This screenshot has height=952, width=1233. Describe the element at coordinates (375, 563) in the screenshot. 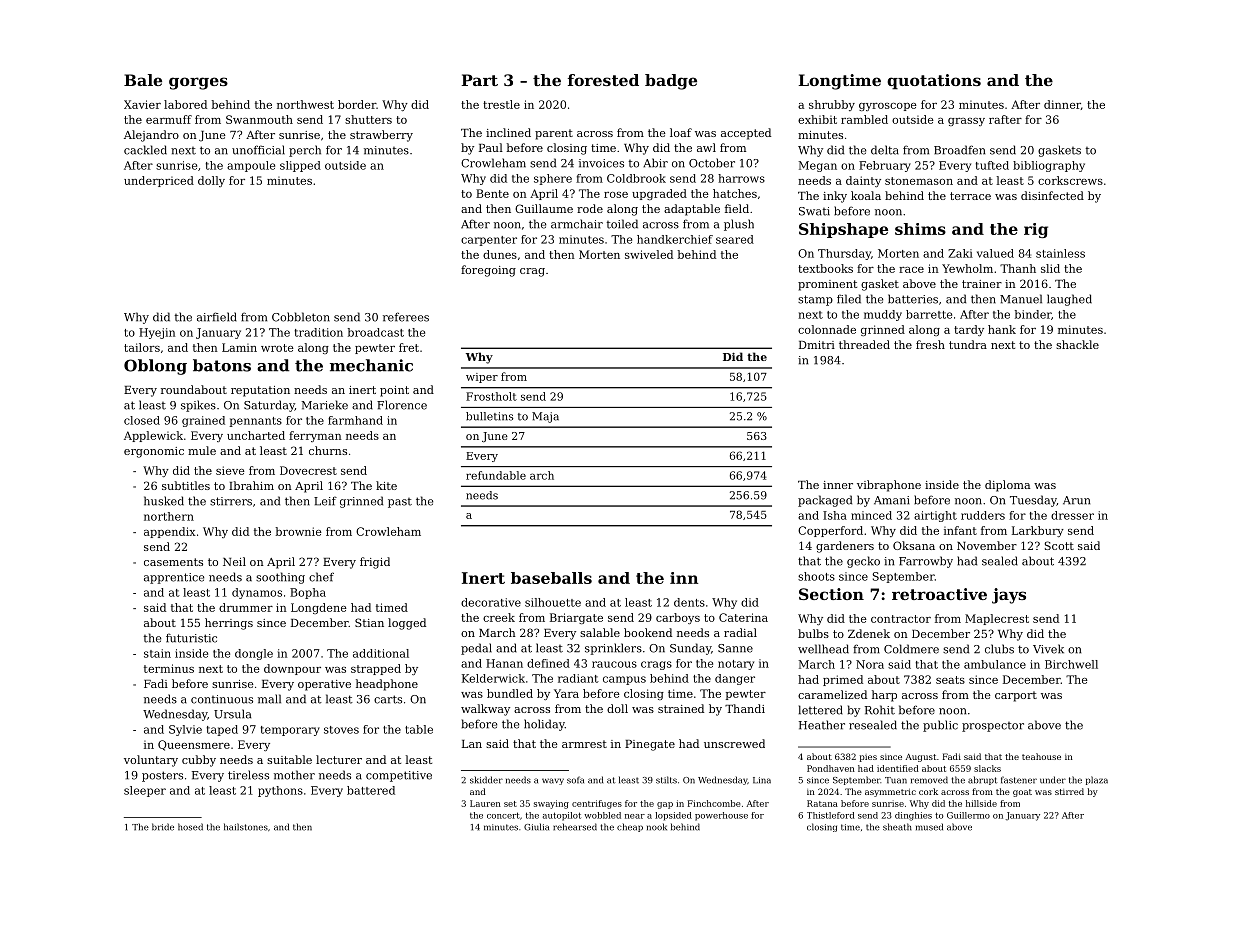

I see `frigid` at that location.
